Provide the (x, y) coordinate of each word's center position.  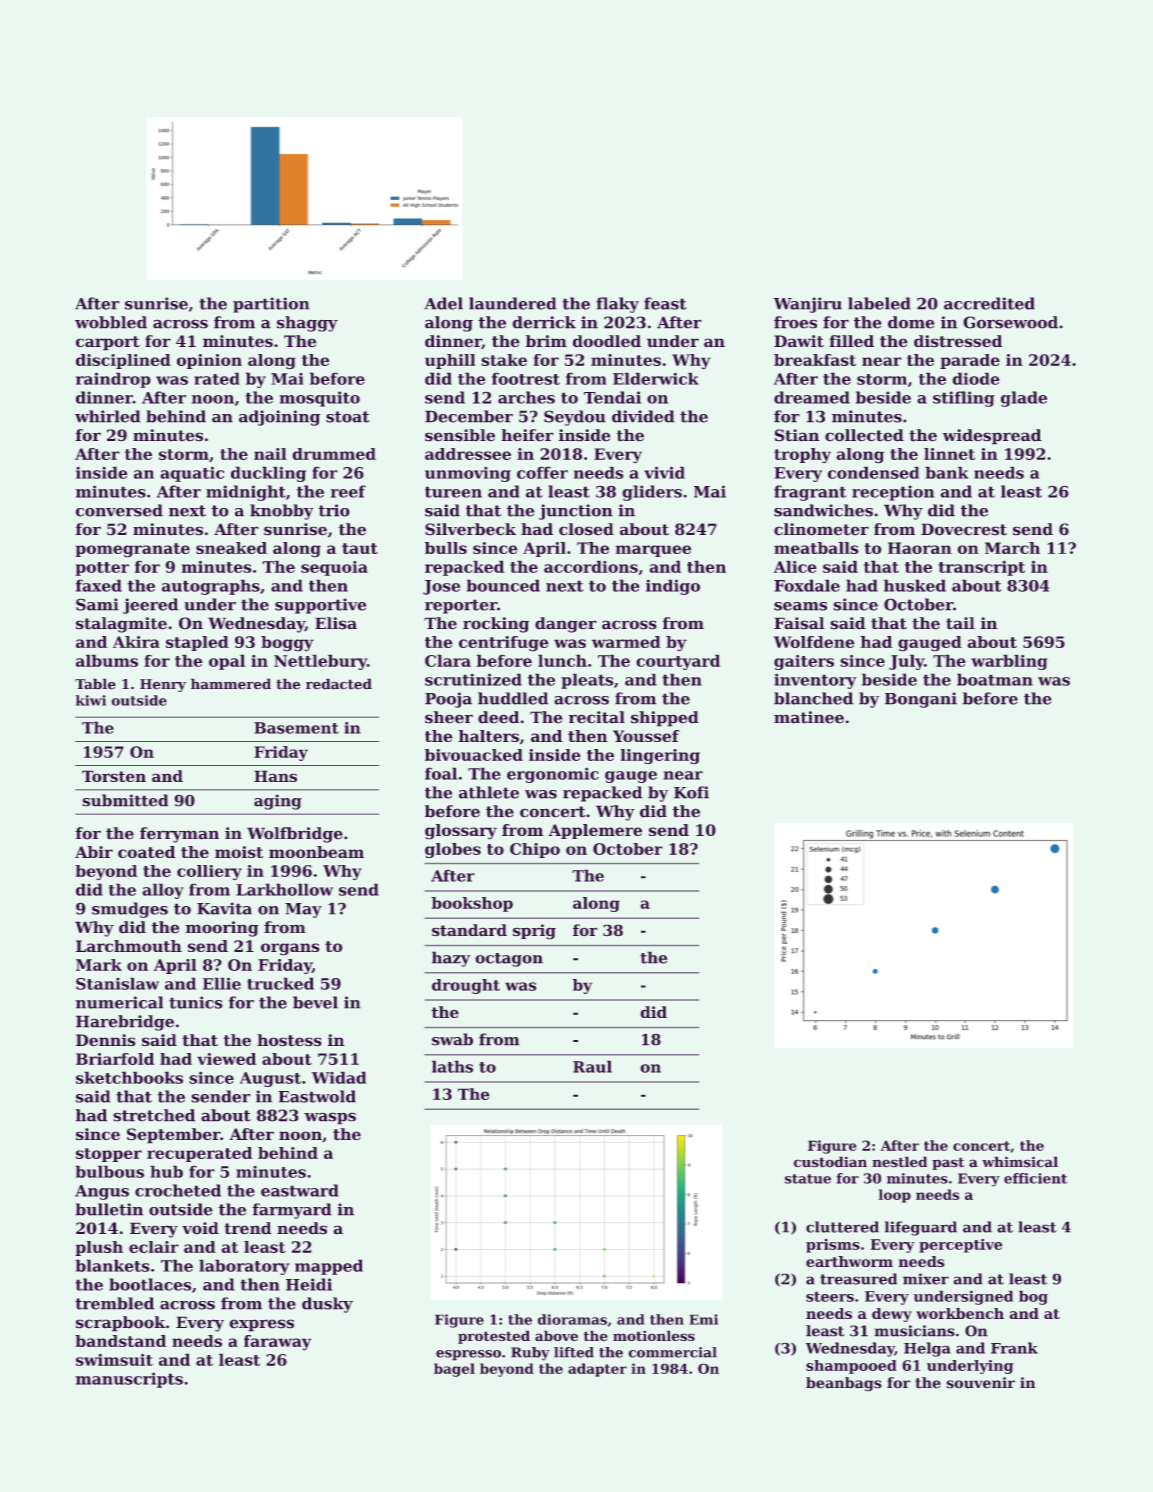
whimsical (1020, 1162)
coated (147, 852)
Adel (443, 303)
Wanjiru (807, 305)
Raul (592, 1066)
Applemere (595, 831)
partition (271, 305)
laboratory (244, 1267)
